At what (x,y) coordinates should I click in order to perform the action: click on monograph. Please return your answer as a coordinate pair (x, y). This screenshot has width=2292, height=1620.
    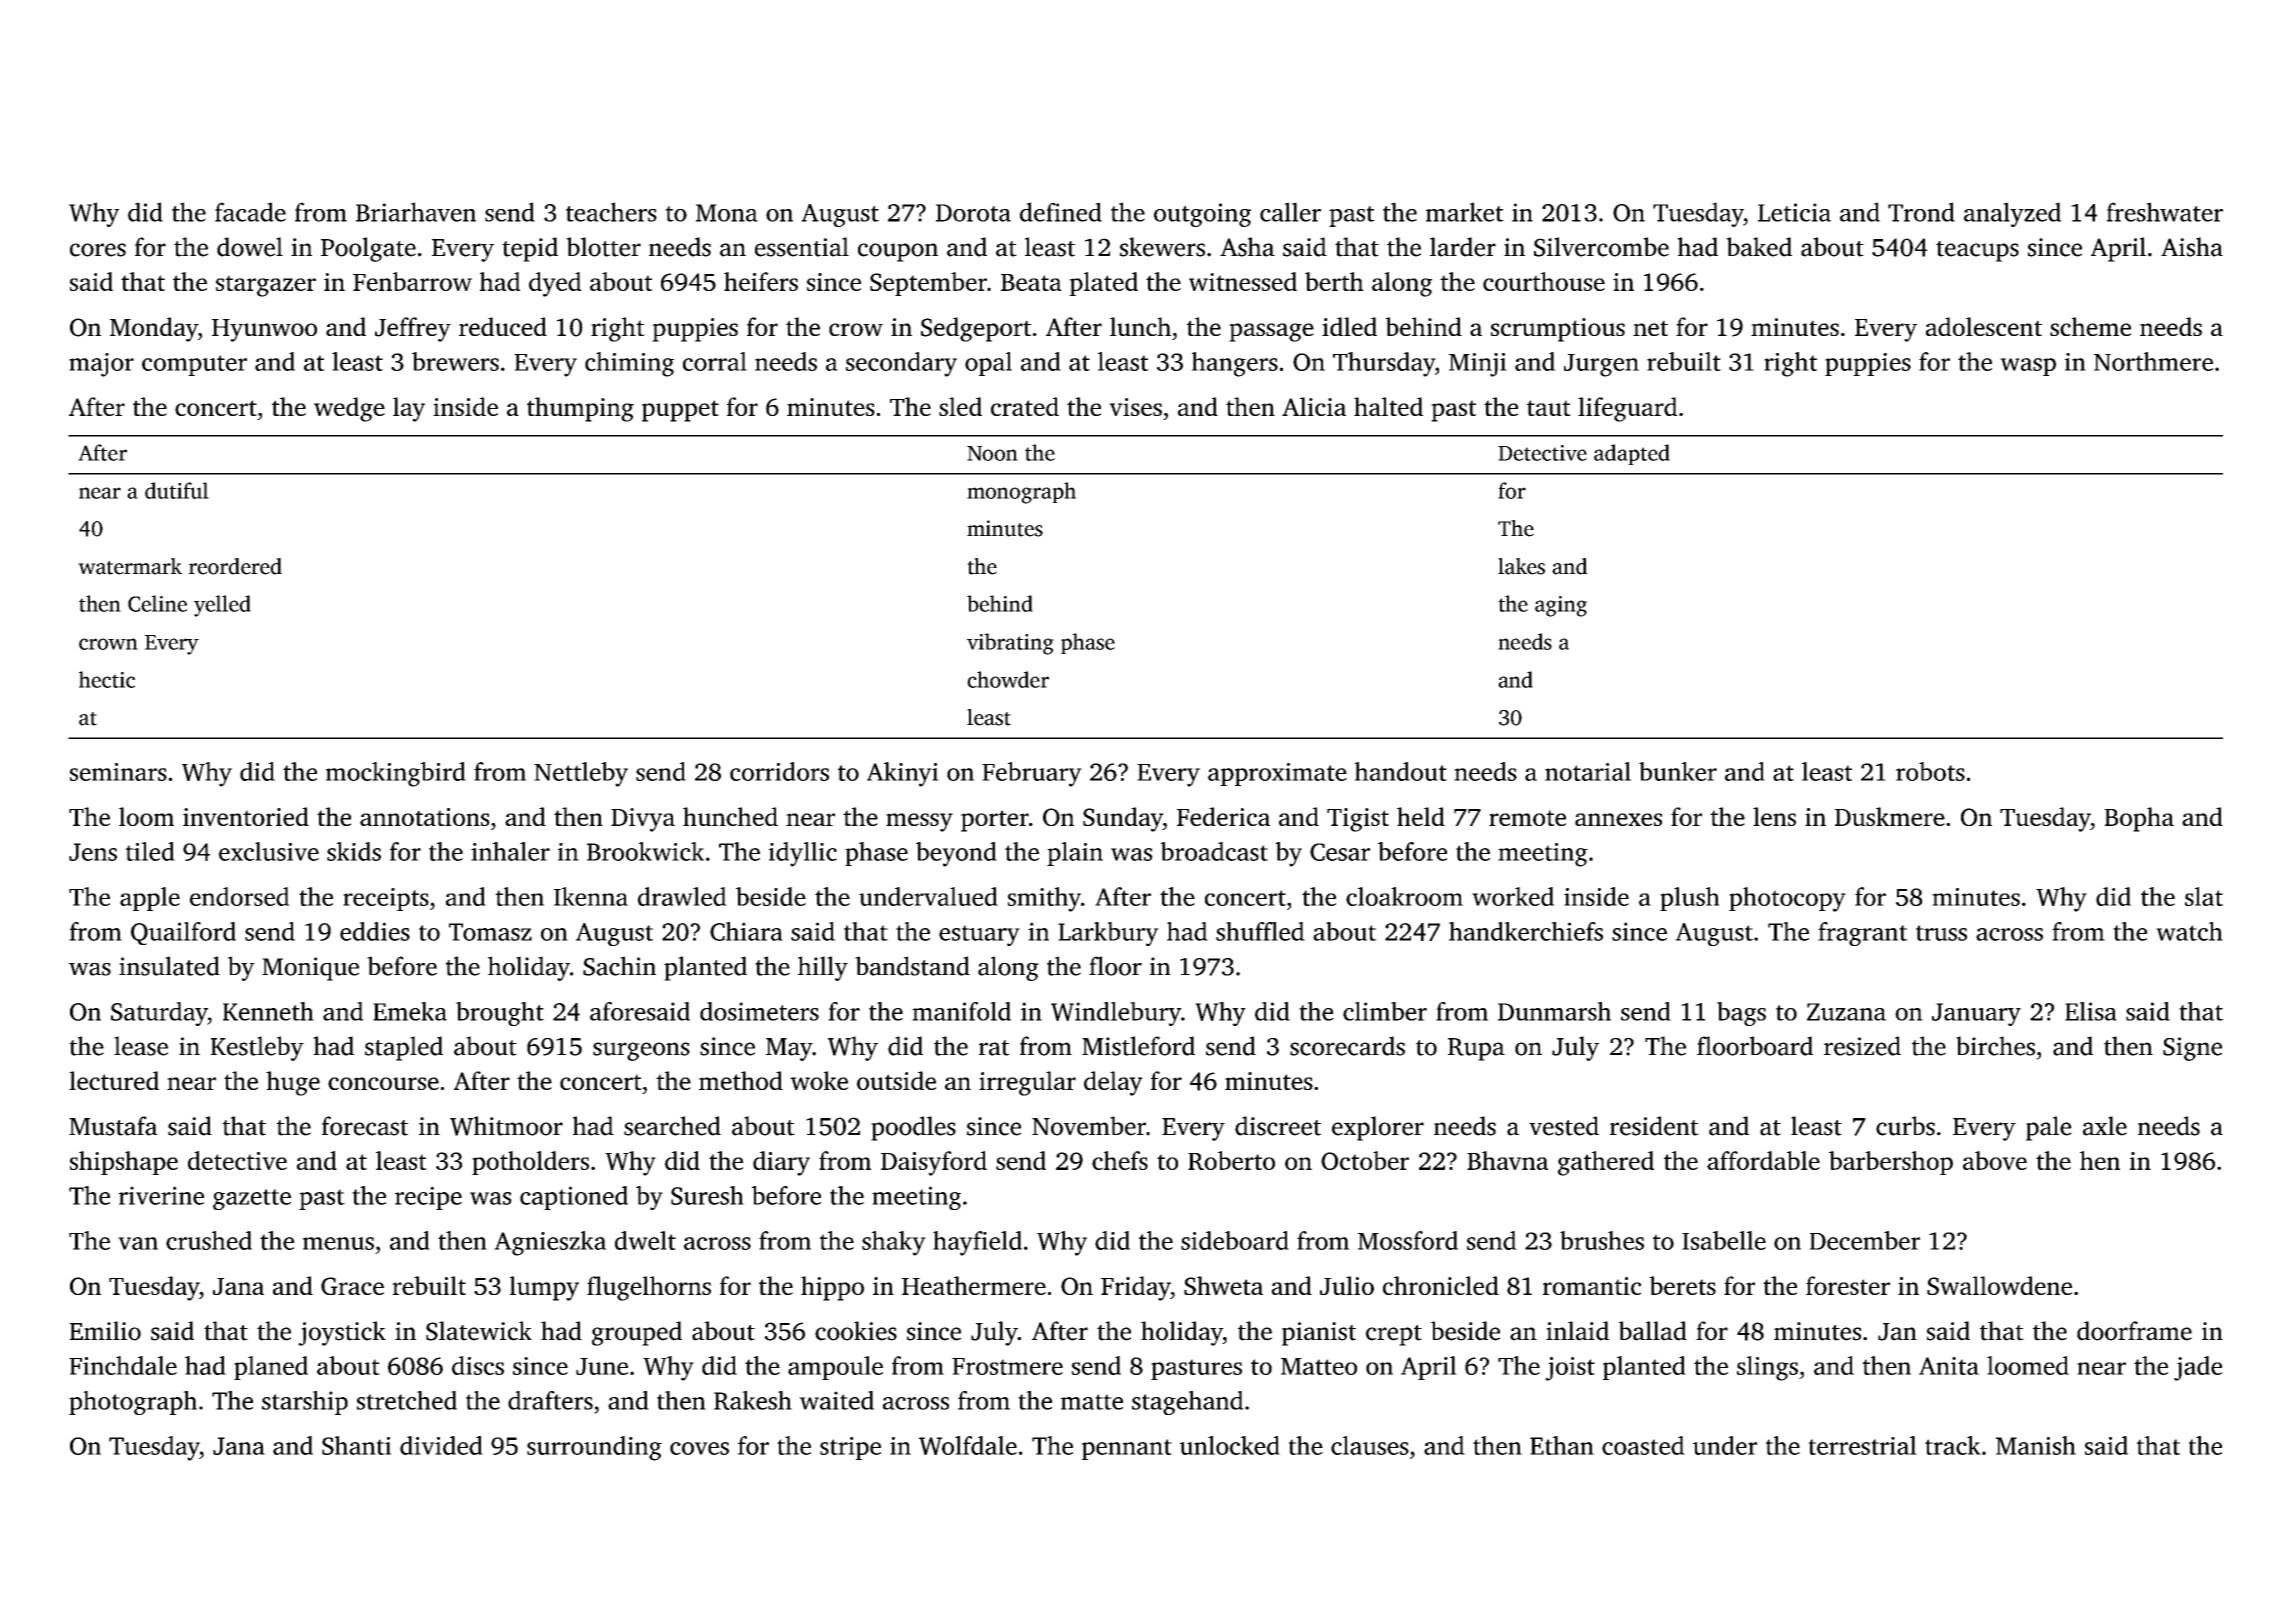
    Looking at the image, I should click on (1021, 493).
